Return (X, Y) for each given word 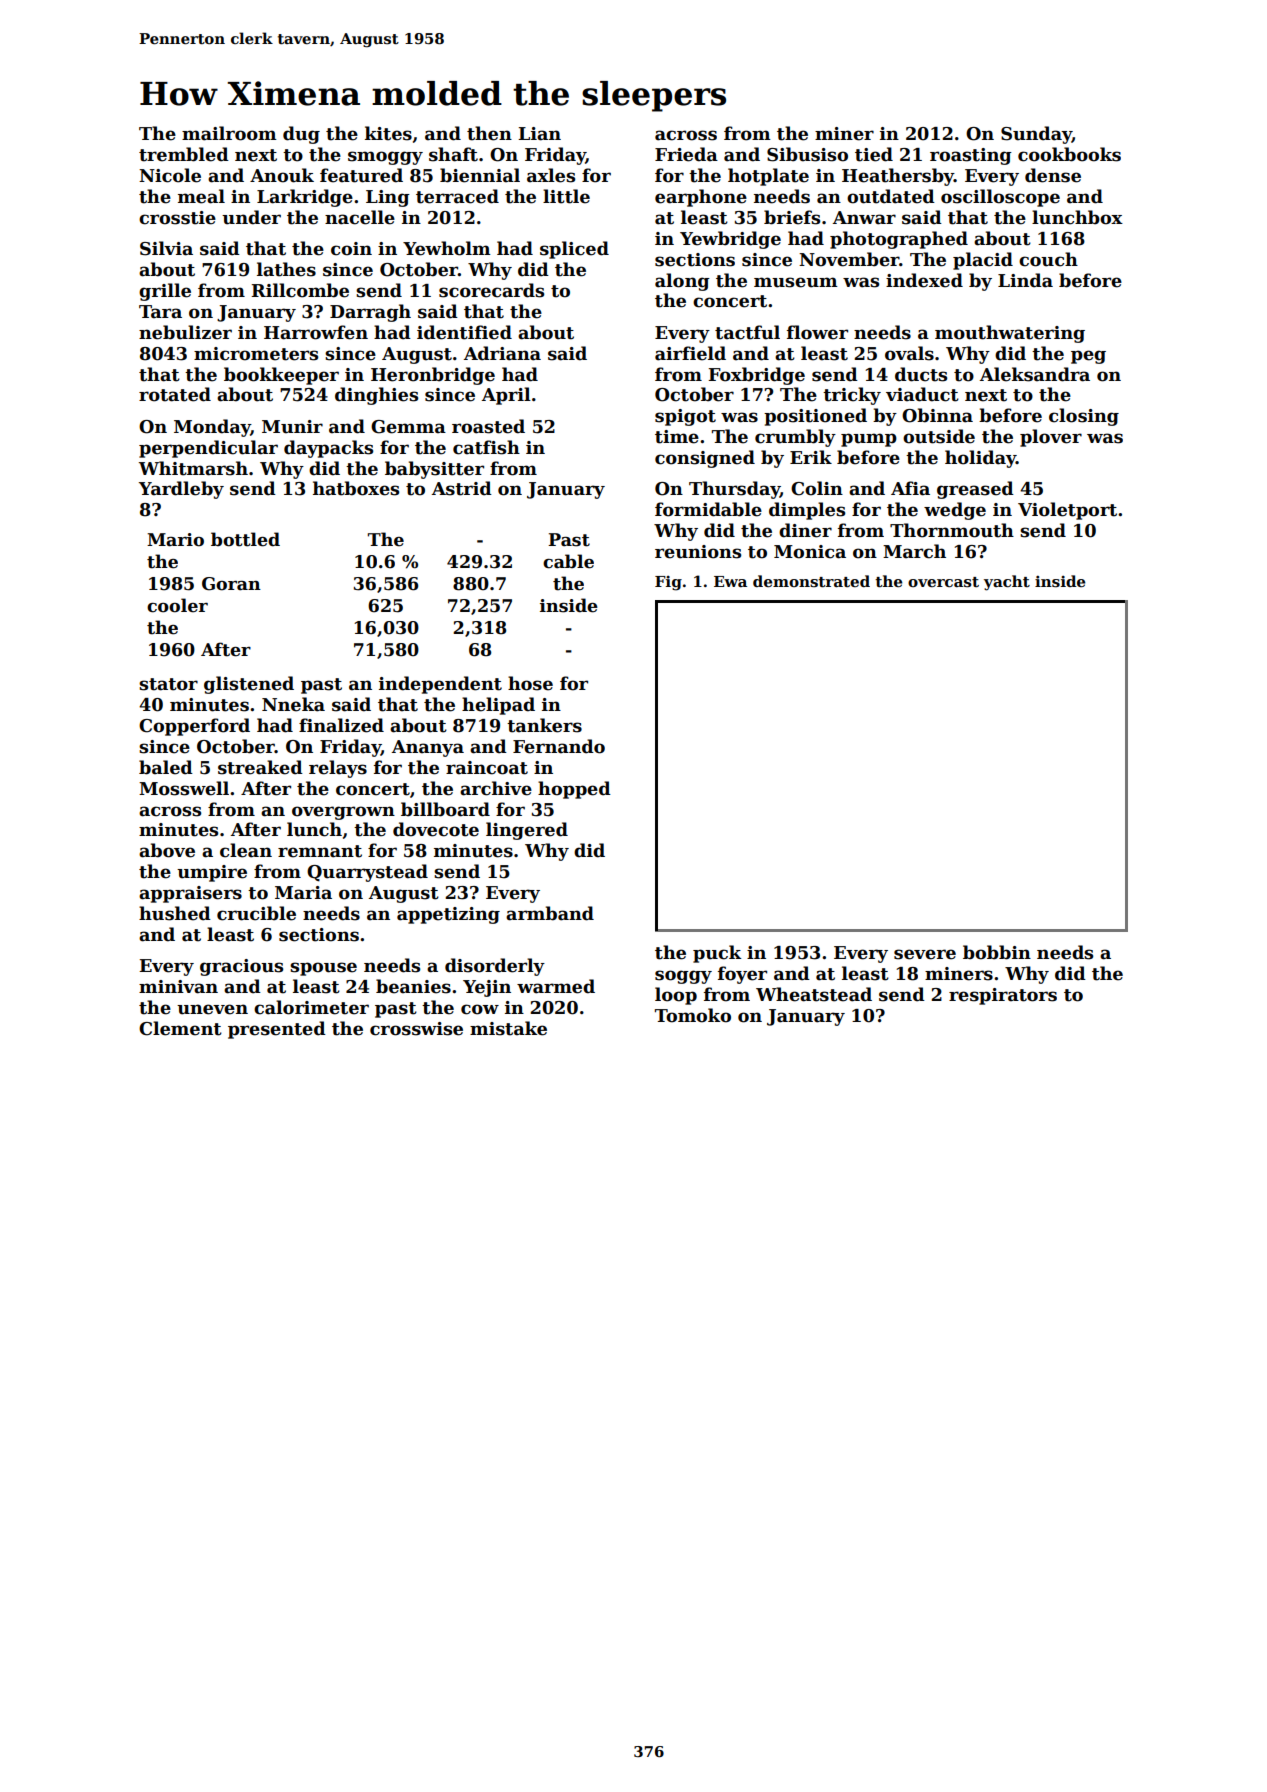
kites (388, 133)
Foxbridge (756, 376)
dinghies (376, 396)
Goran (231, 584)
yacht (1007, 583)
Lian (539, 134)
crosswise (416, 1029)
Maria (303, 893)
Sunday (1036, 135)
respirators (1003, 996)
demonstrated (811, 581)
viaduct (922, 394)
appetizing (448, 915)
